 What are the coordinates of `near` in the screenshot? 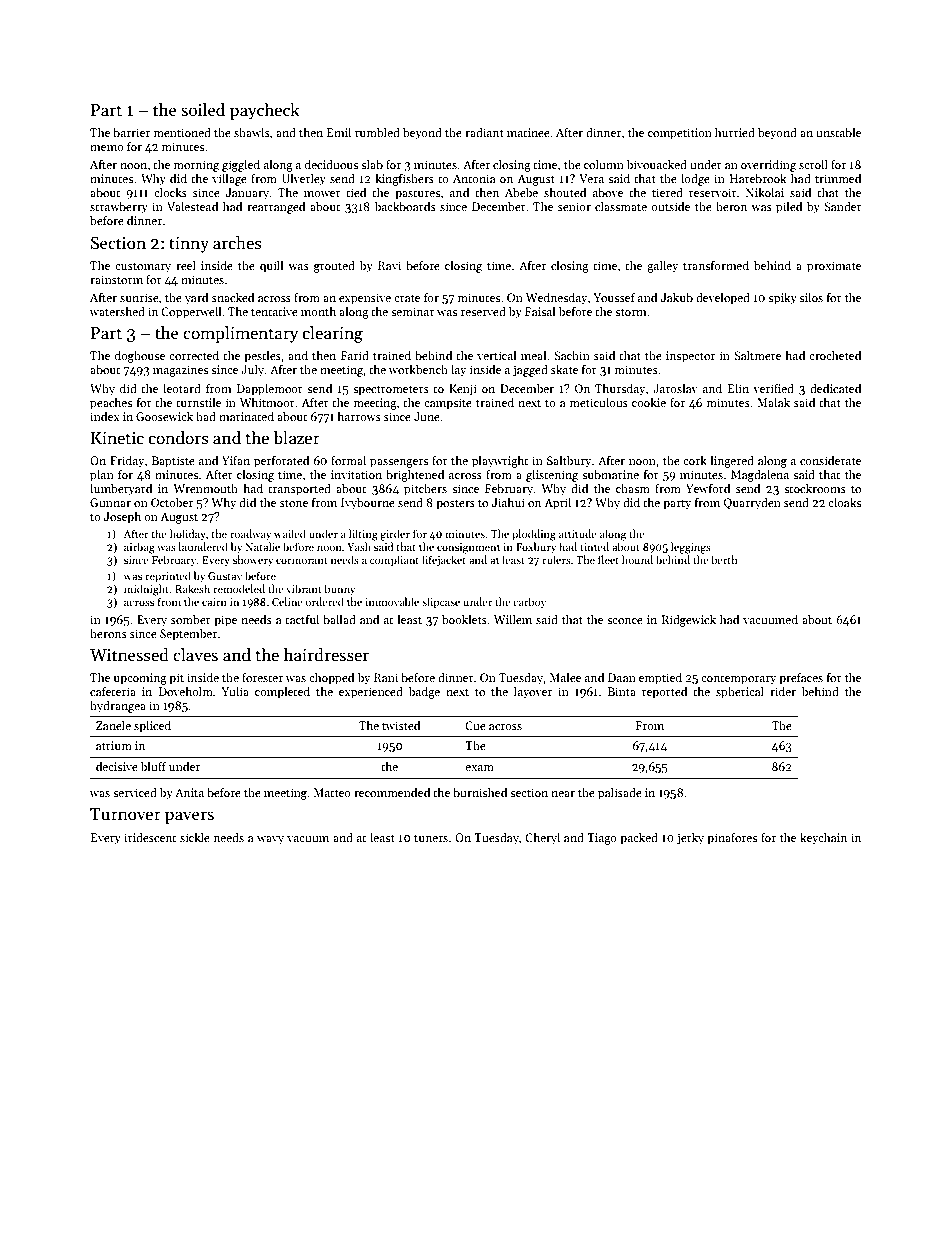 It's located at (563, 794).
